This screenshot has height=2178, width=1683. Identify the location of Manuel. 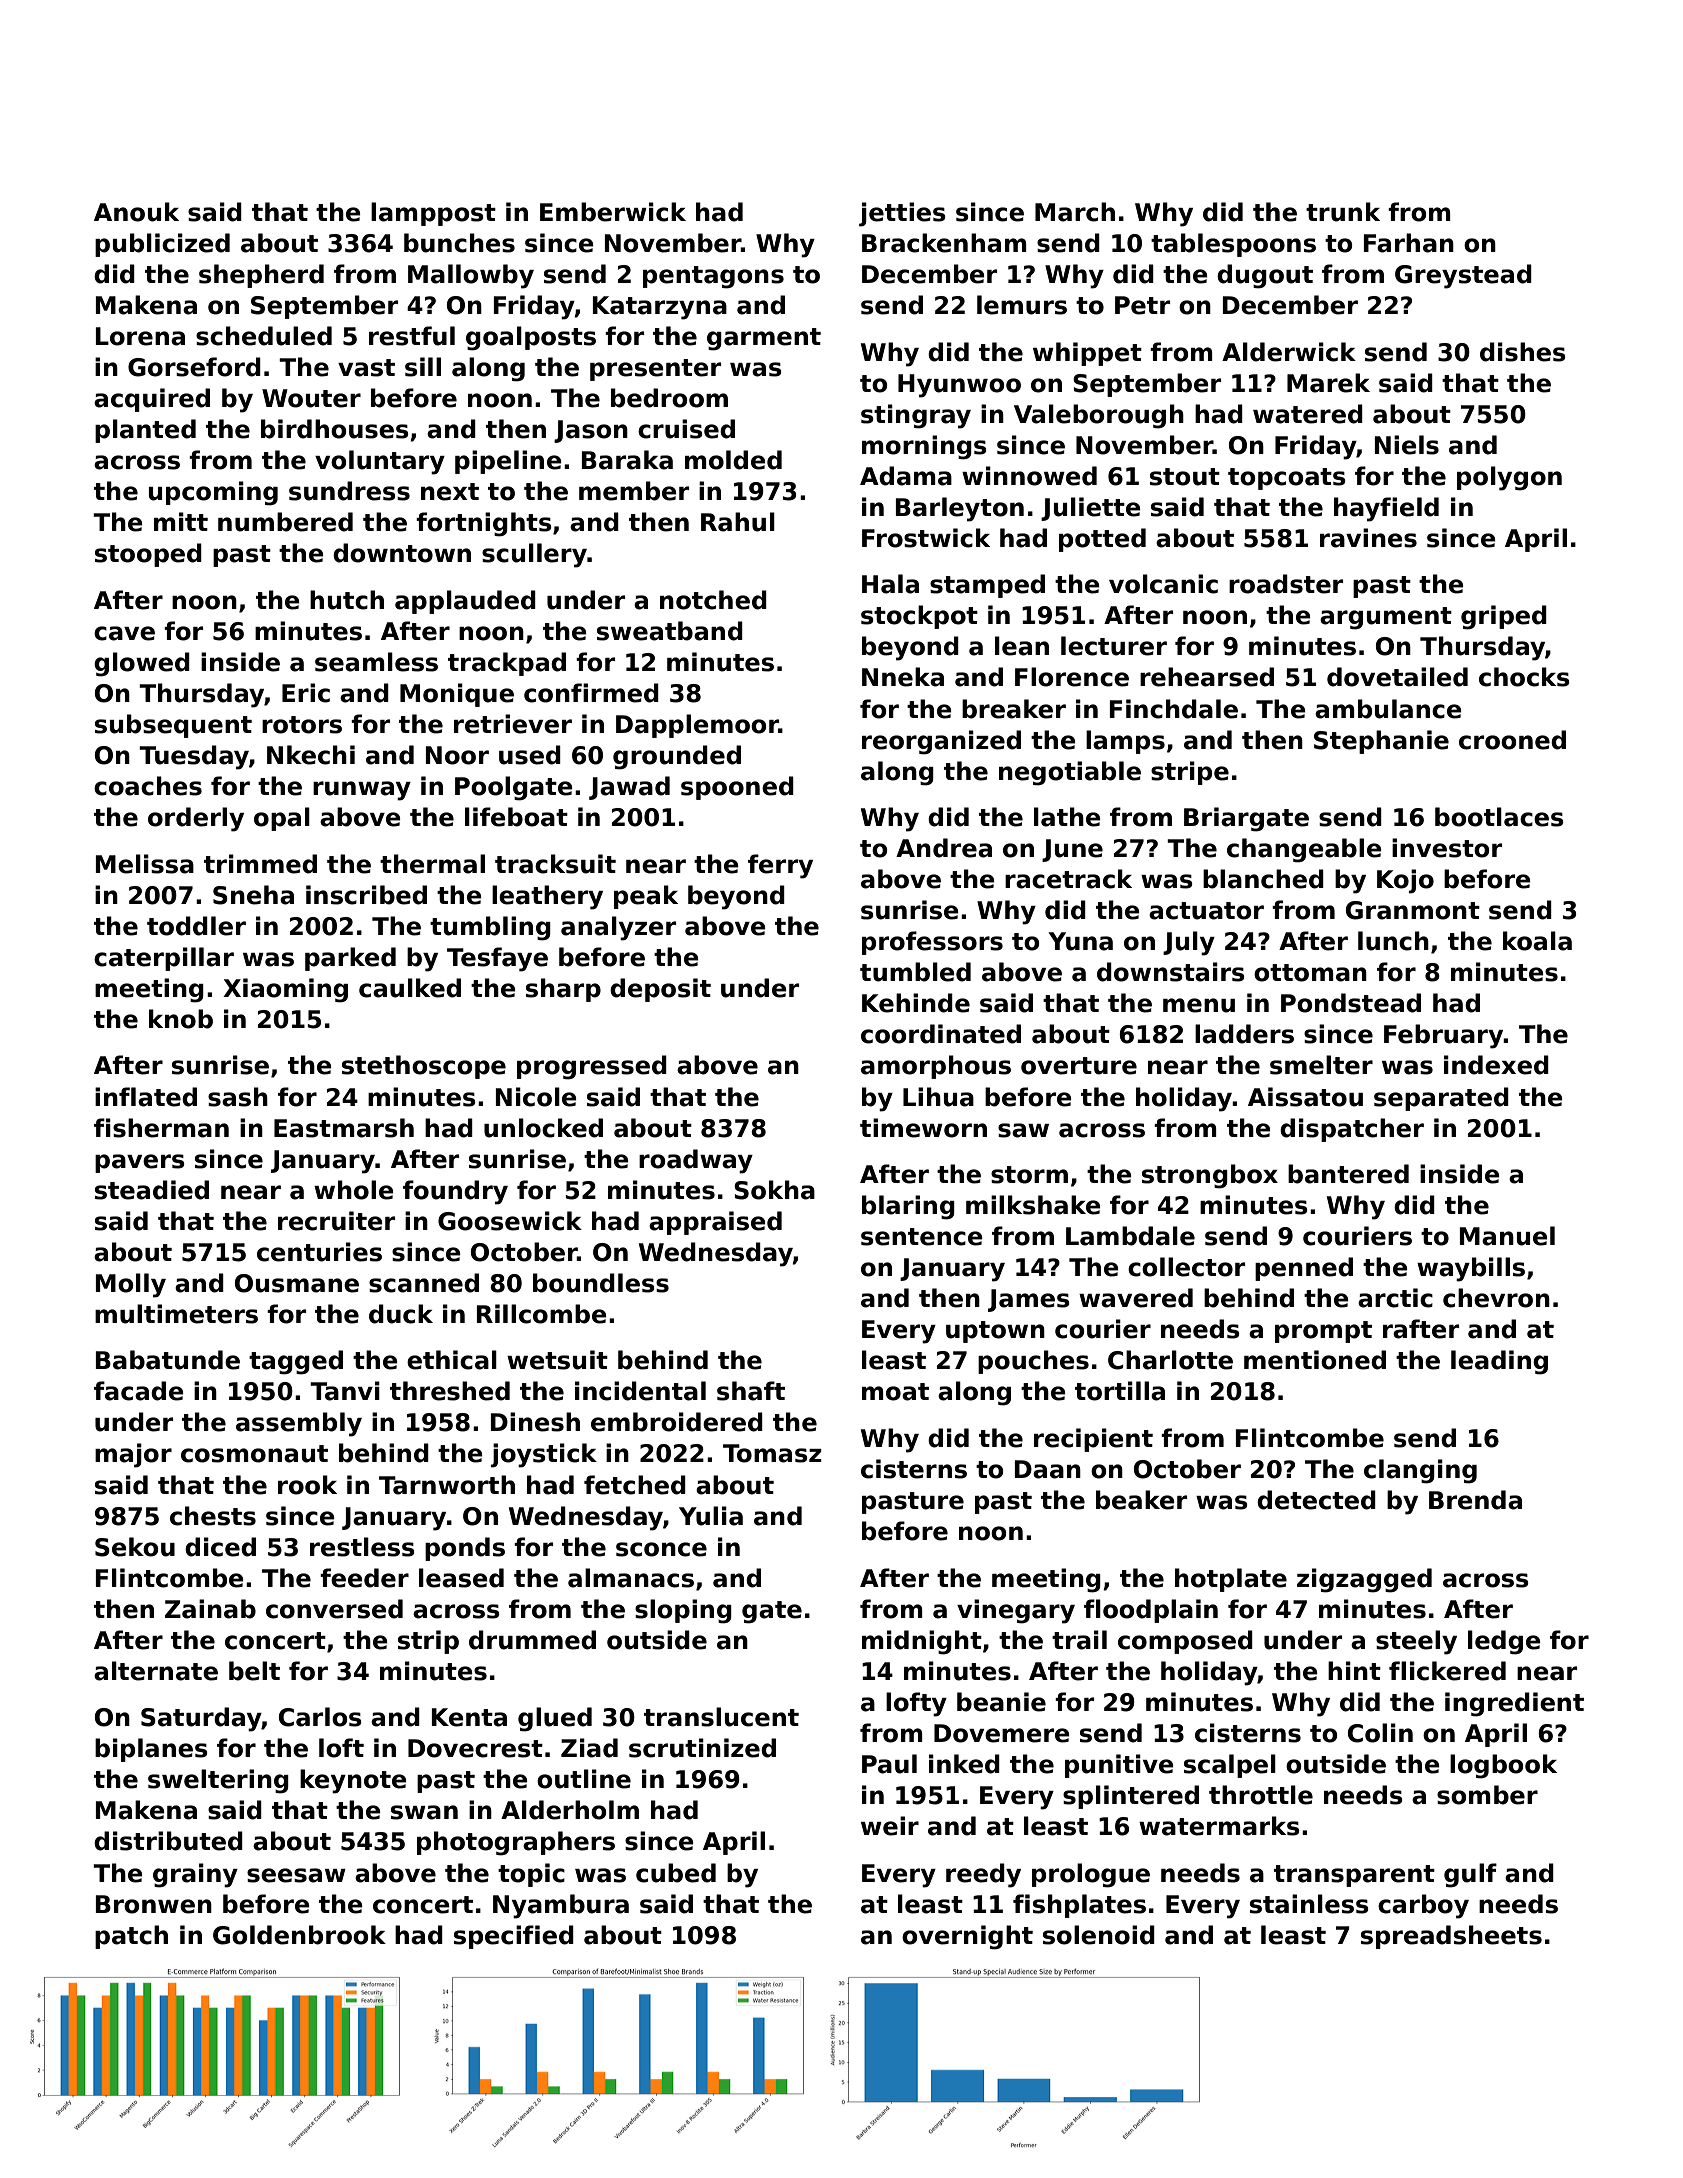
(1507, 1236).
